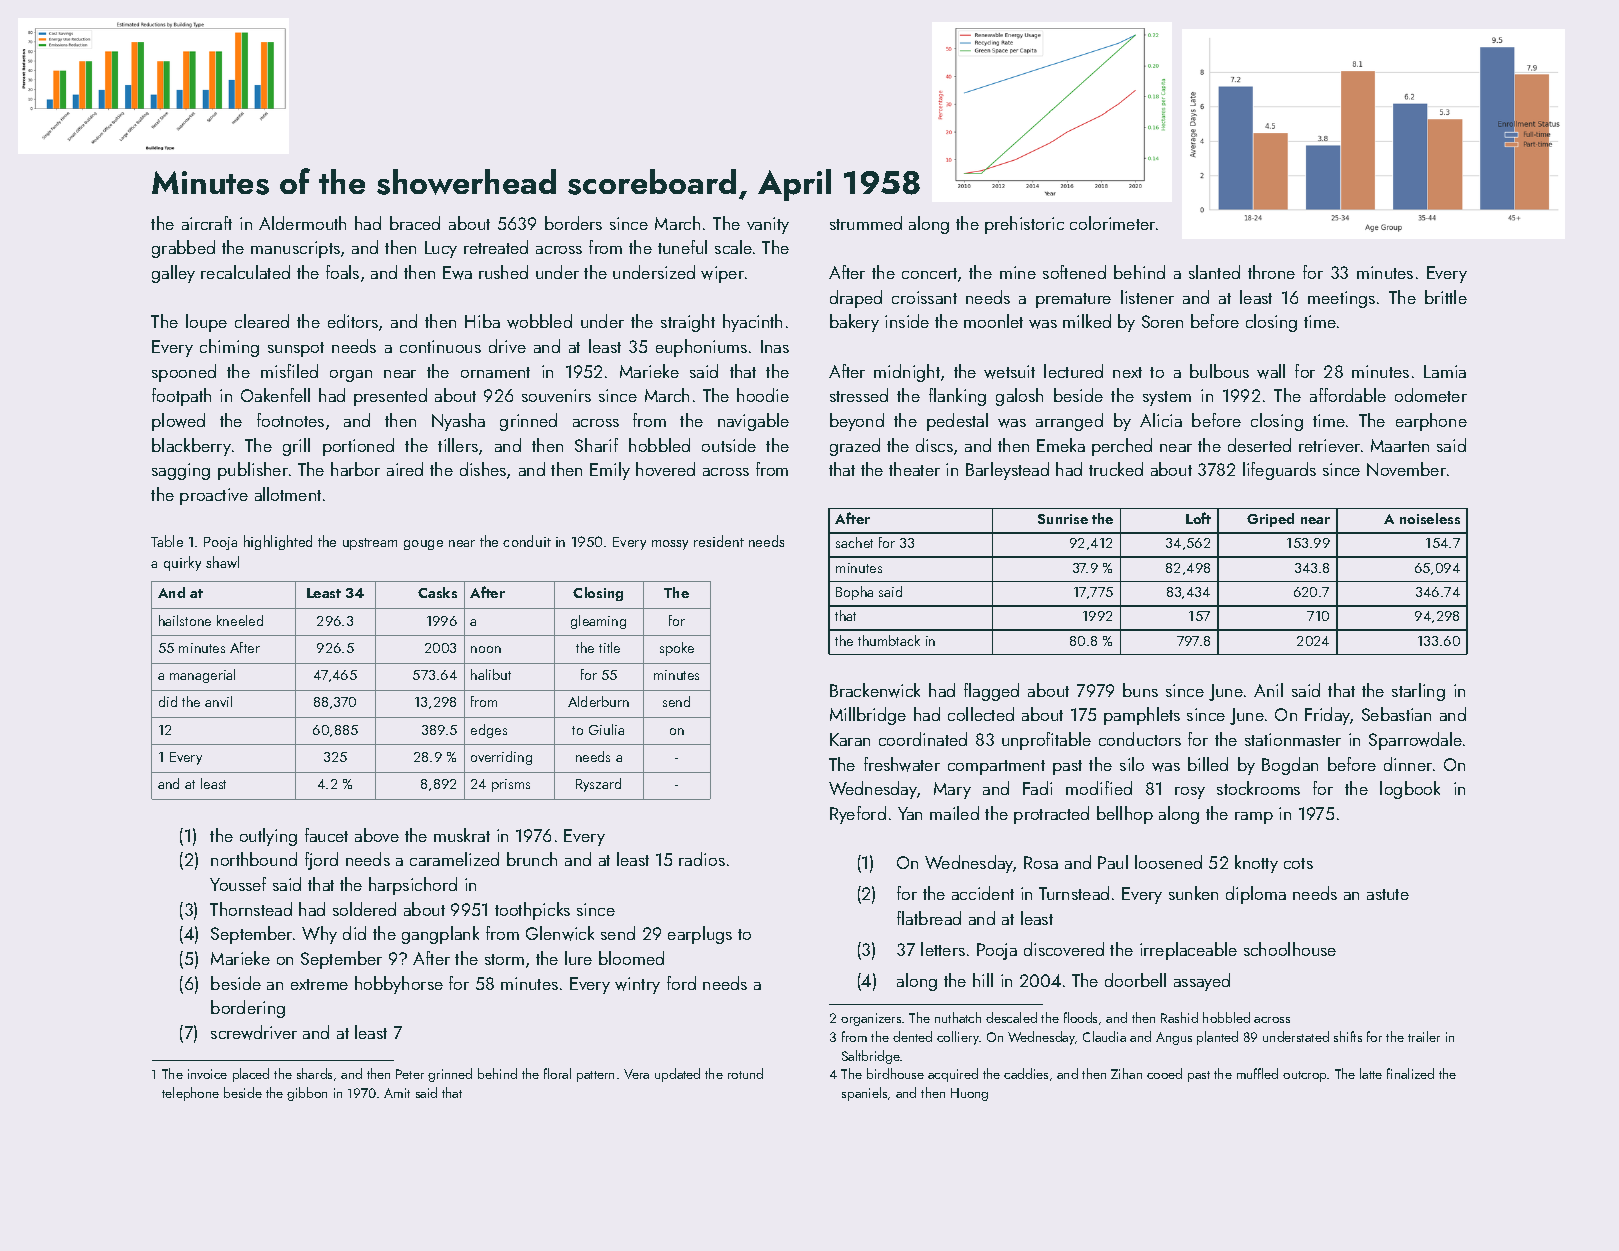 The width and height of the screenshot is (1619, 1251). Describe the element at coordinates (302, 223) in the screenshot. I see `Aldermouth` at that location.
